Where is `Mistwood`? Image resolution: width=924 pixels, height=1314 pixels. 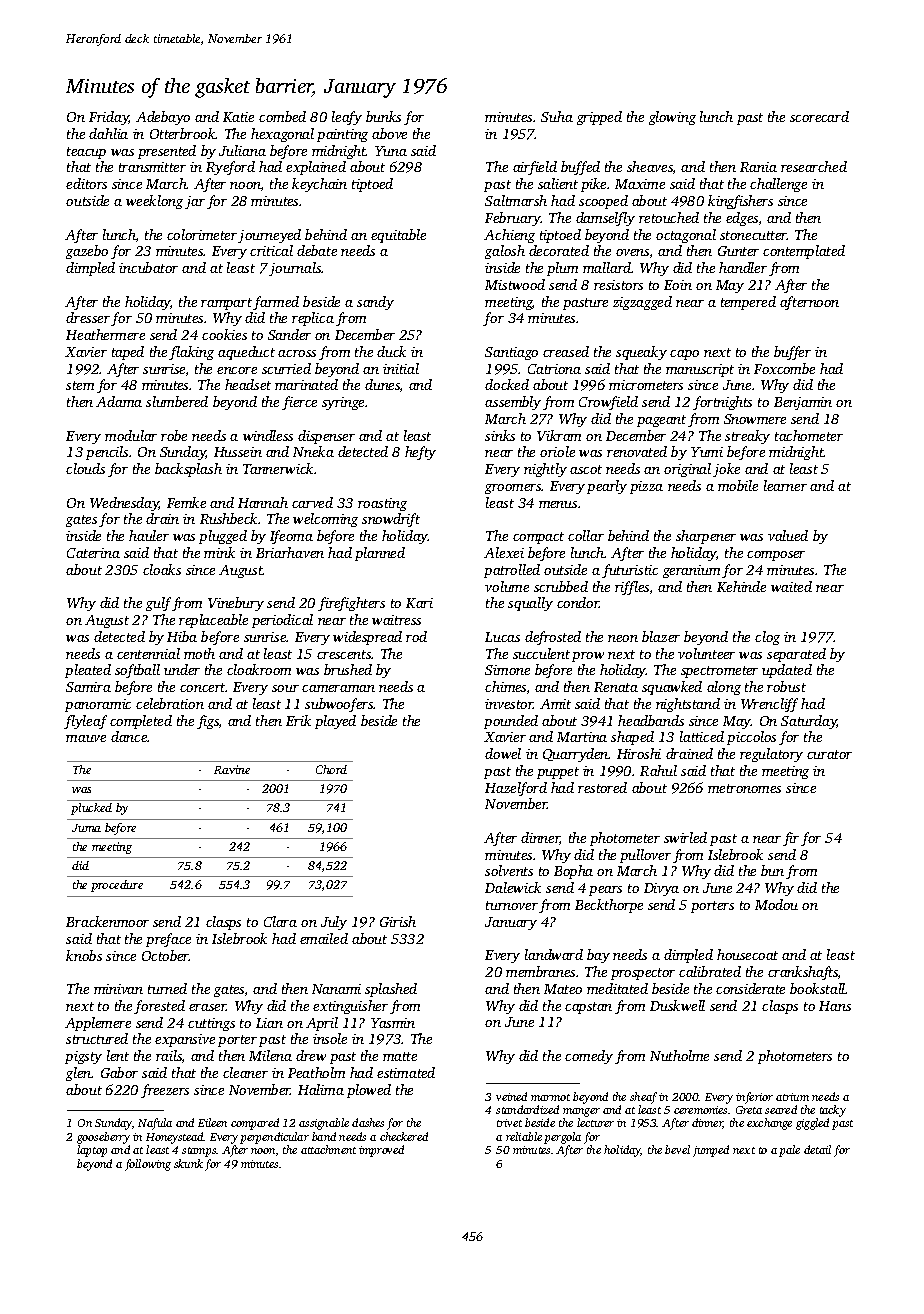
Mistwood is located at coordinates (515, 284).
